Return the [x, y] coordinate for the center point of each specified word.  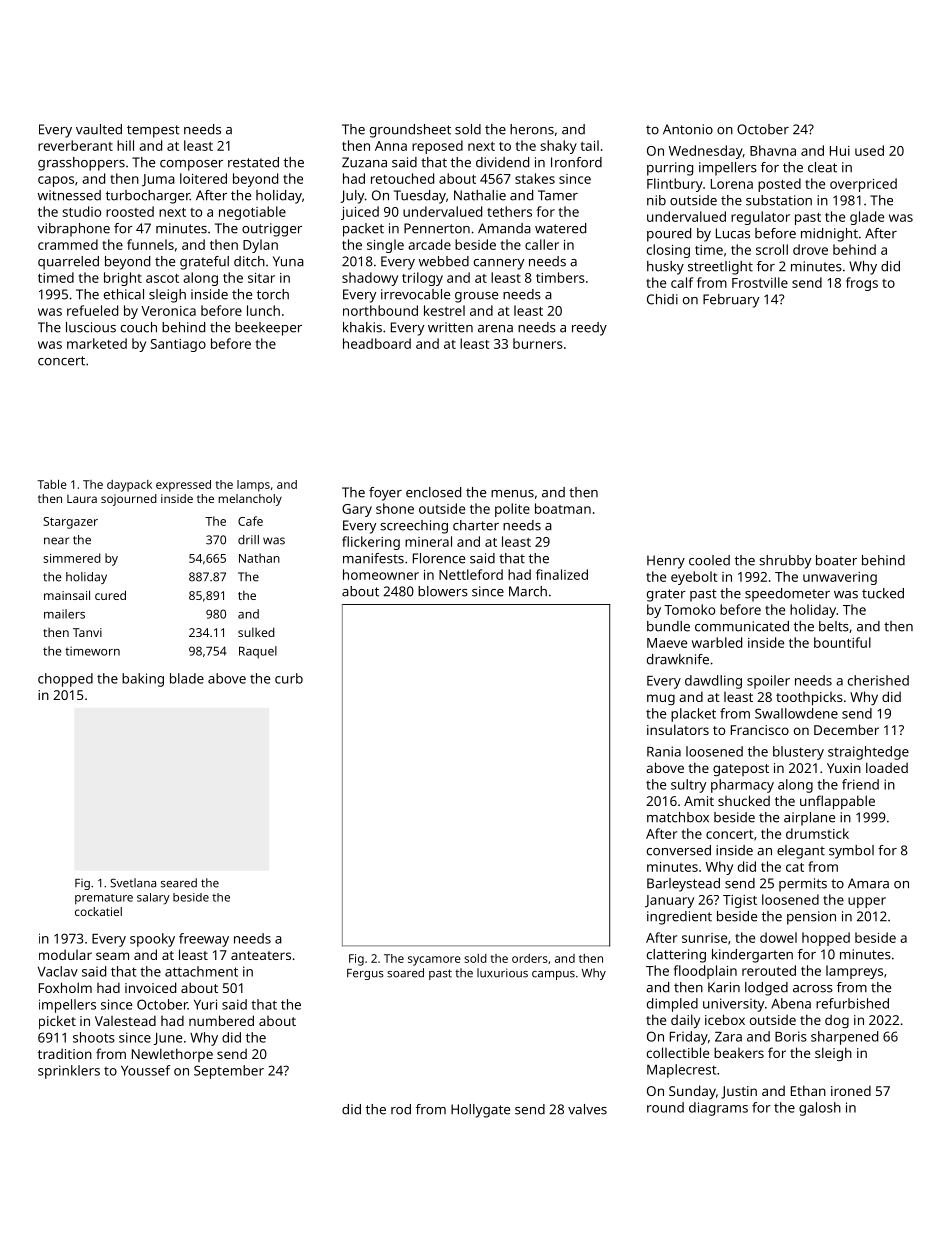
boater [836, 560]
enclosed [433, 492]
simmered [72, 558]
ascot [162, 278]
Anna [391, 146]
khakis [362, 327]
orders [530, 958]
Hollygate [480, 1111]
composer [191, 165]
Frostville [760, 282]
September [229, 1072]
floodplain [705, 972]
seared [179, 883]
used [869, 150]
